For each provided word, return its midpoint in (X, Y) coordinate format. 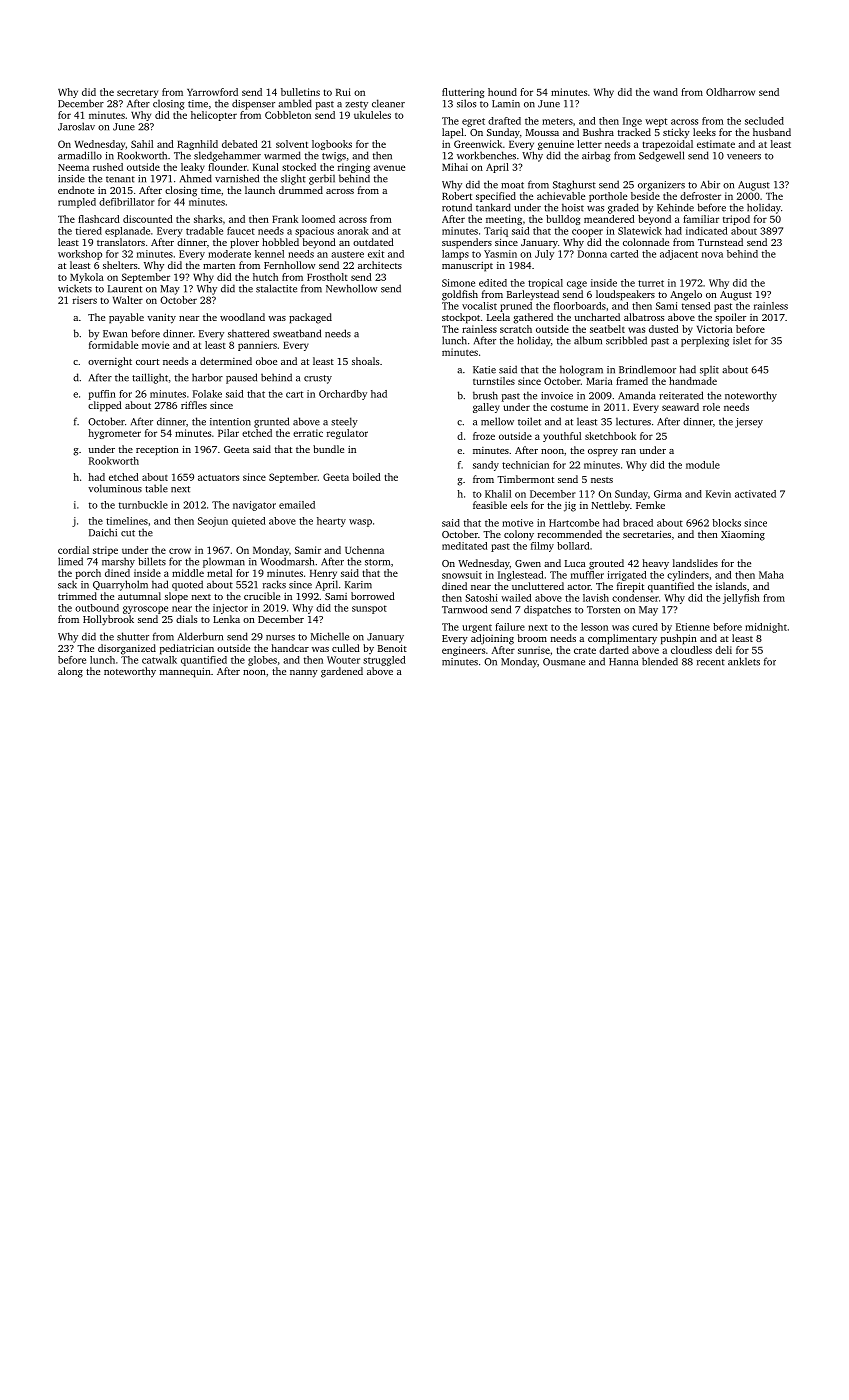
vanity (161, 319)
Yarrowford (212, 92)
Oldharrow (730, 92)
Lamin (506, 104)
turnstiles (494, 381)
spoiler (730, 318)
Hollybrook (108, 620)
